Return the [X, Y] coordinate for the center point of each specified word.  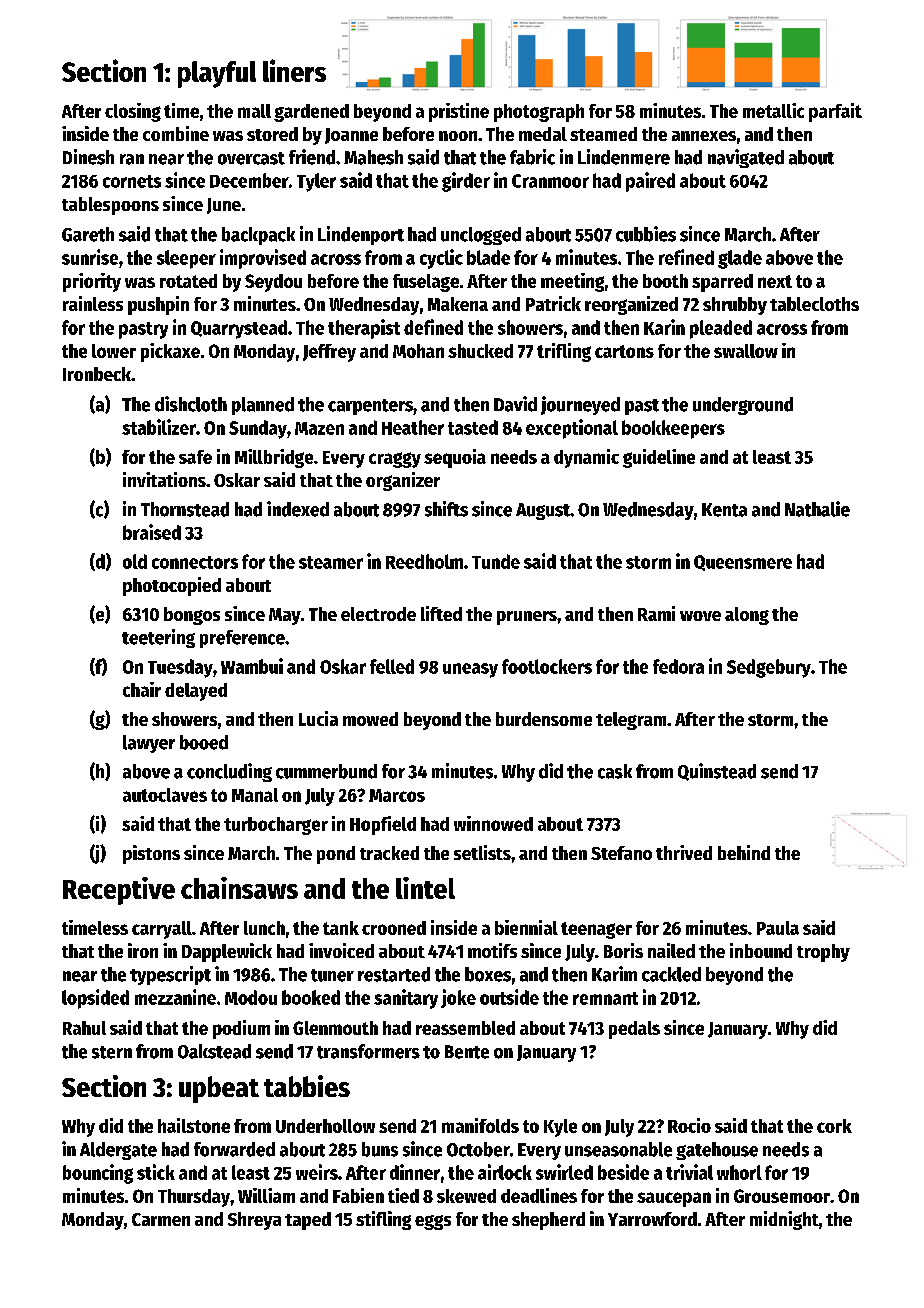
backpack [258, 236]
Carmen [161, 1219]
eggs [433, 1222]
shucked [480, 351]
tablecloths [814, 304]
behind [744, 852]
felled [392, 666]
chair [142, 689]
